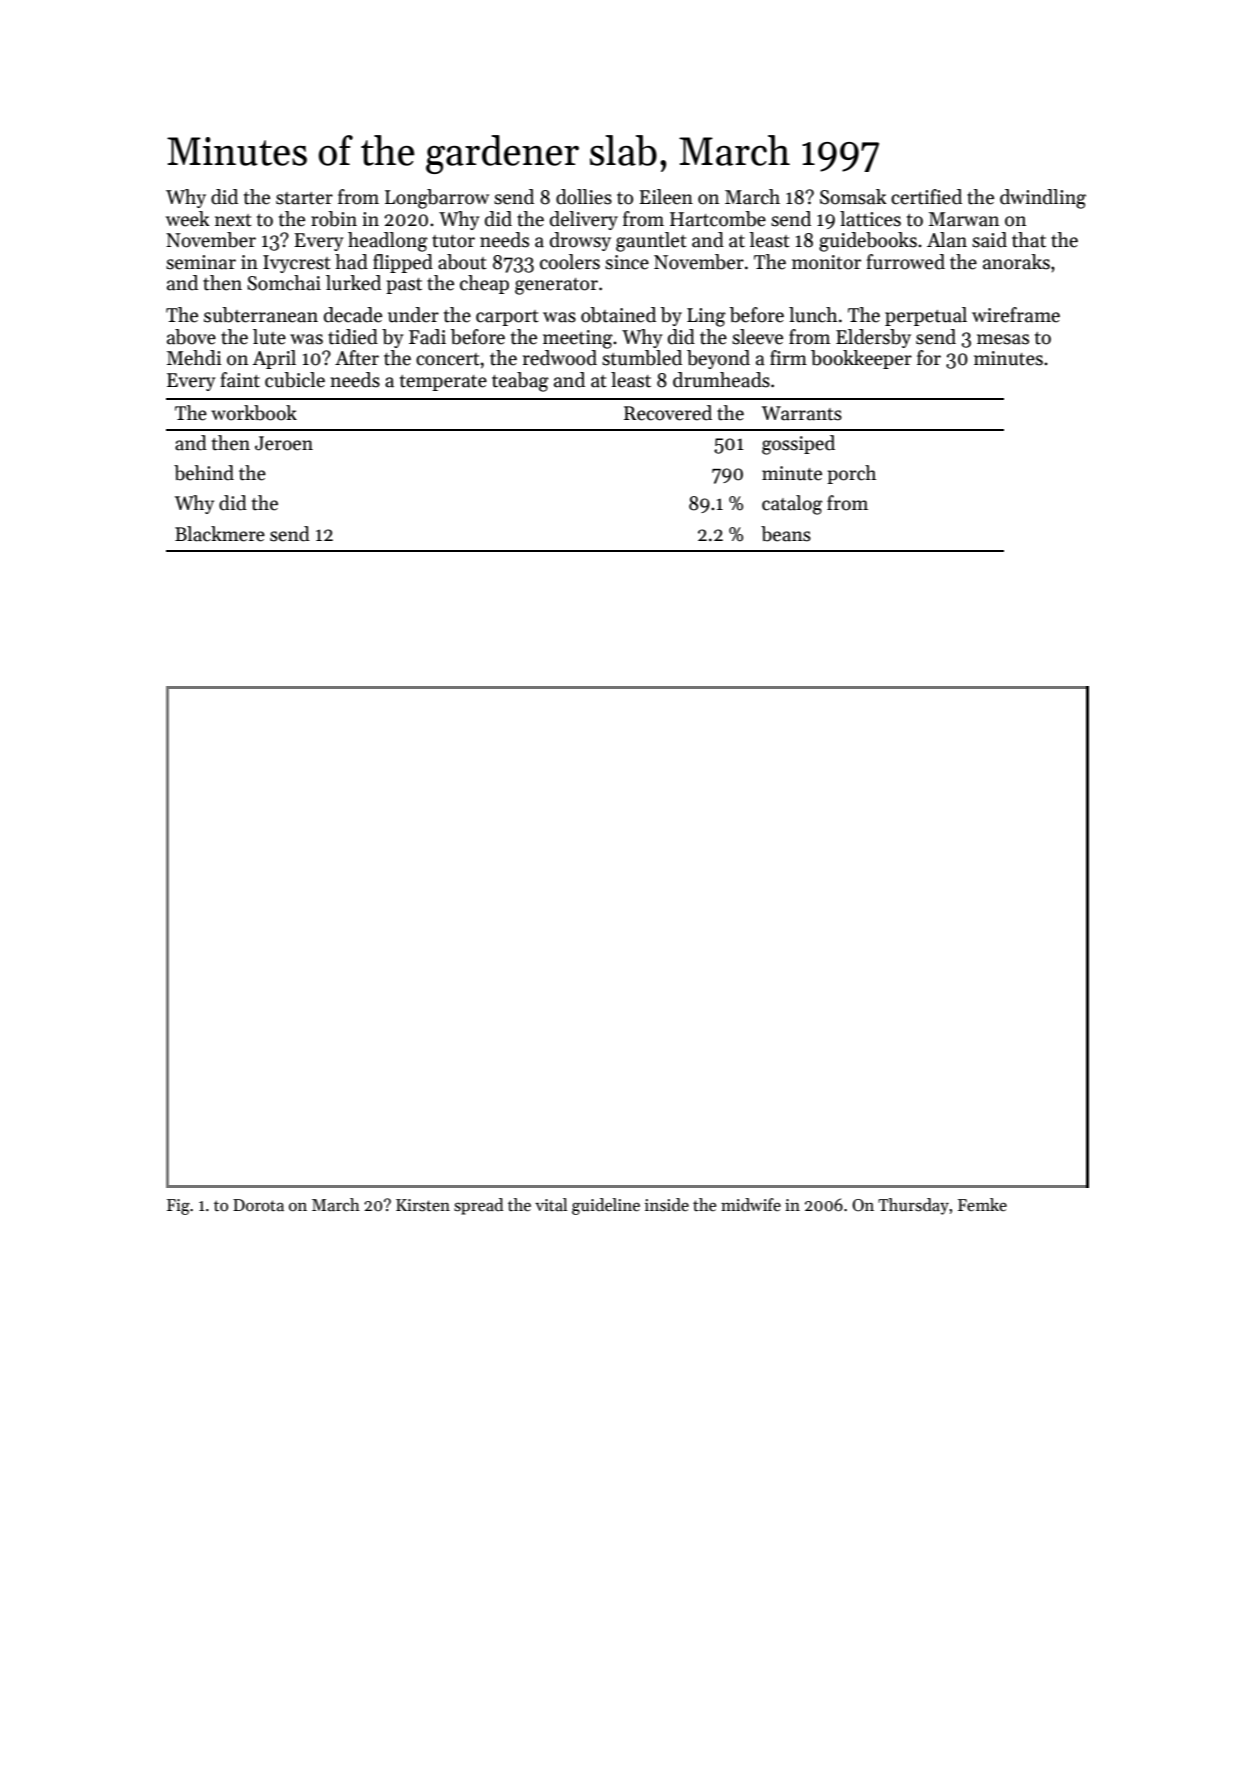 This screenshot has height=1776, width=1255. I want to click on Eileen, so click(666, 197).
